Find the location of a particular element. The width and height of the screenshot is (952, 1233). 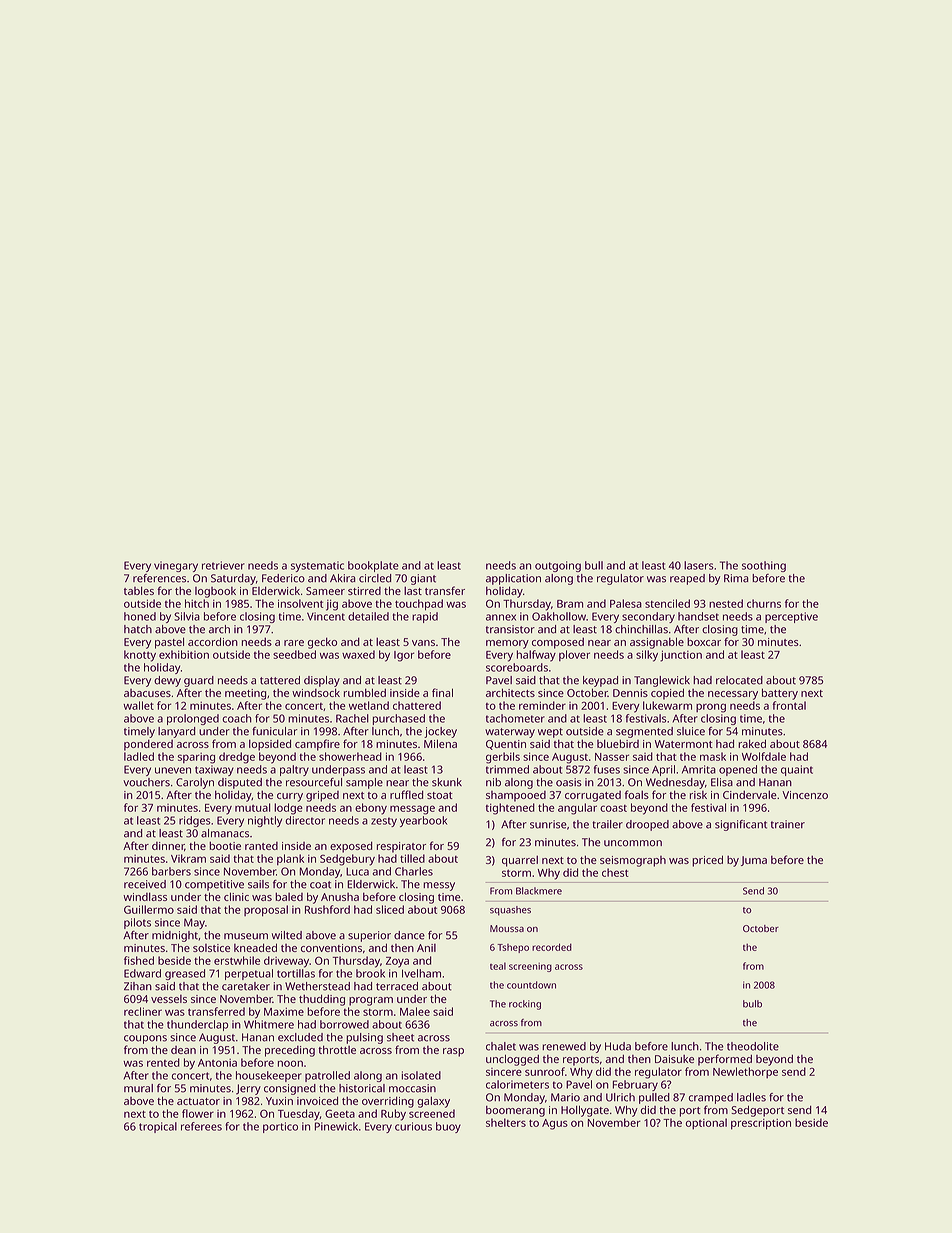

driveway is located at coordinates (286, 962).
